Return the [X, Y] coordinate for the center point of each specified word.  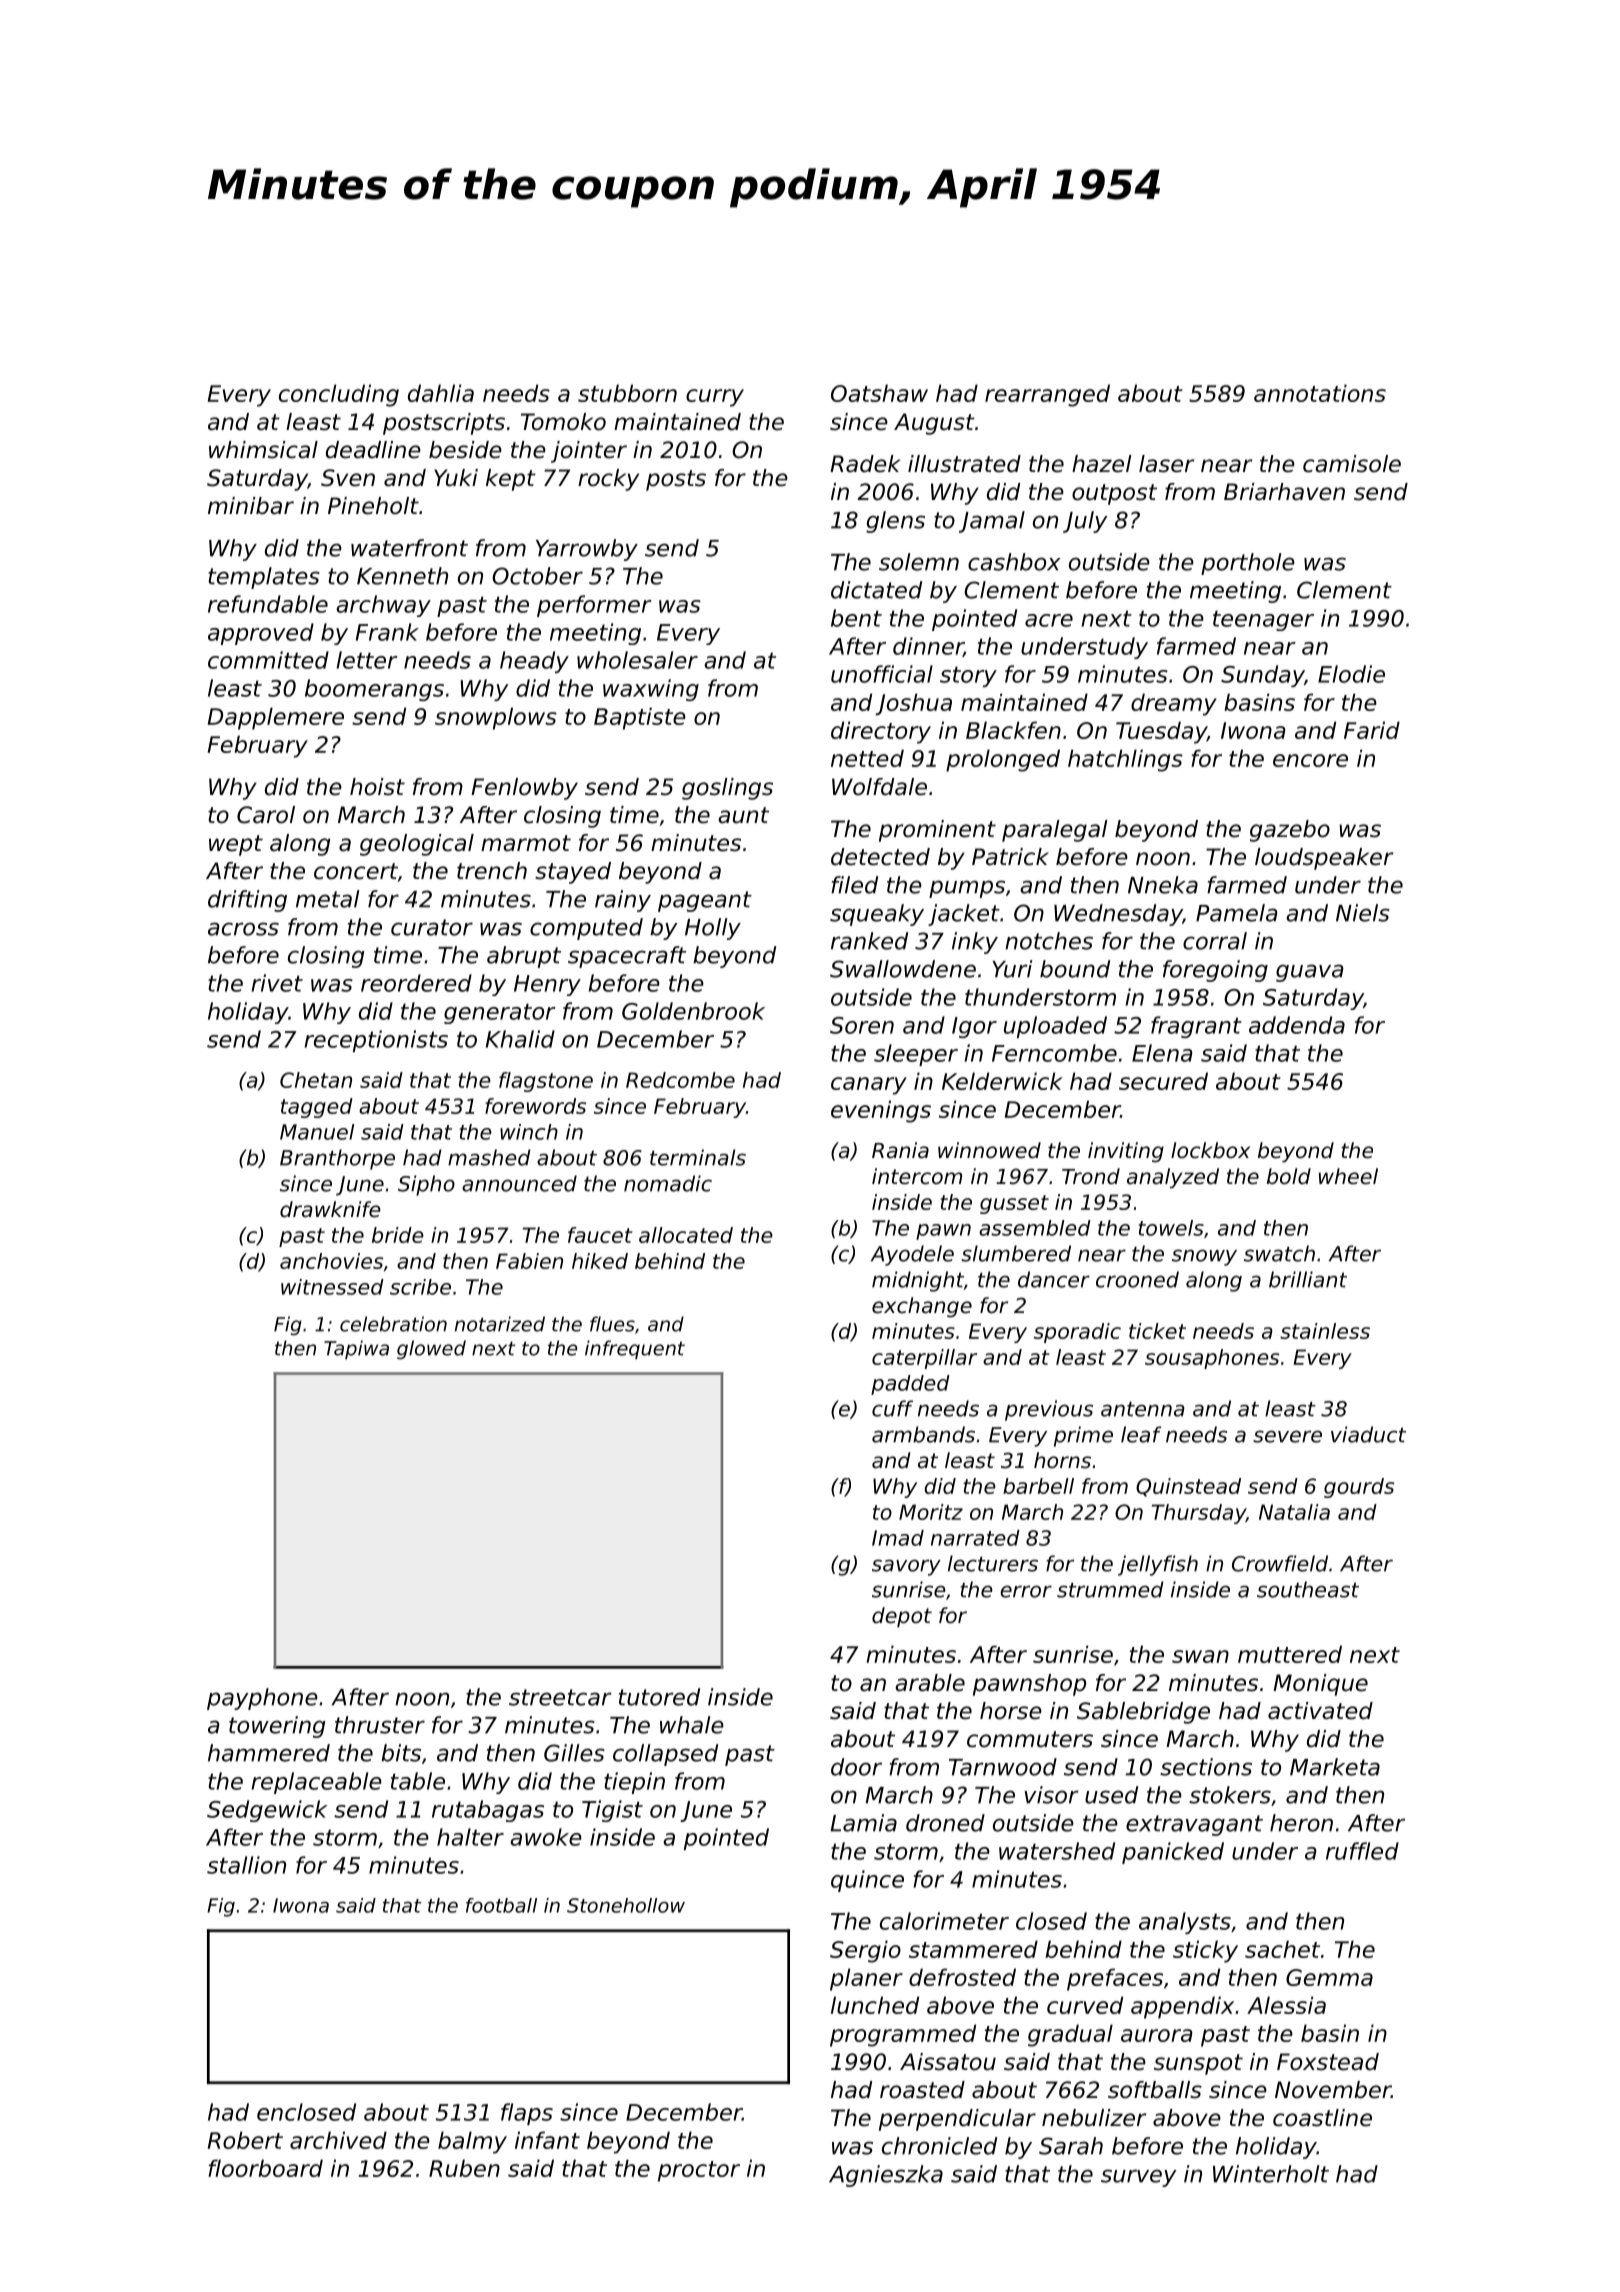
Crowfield [1280, 1563]
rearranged [1047, 395]
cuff [892, 1408]
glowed [431, 1349]
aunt [743, 815]
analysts [1185, 1923]
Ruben [464, 2168]
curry [715, 398]
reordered [416, 983]
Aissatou [948, 2062]
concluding [339, 395]
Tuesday [1161, 732]
